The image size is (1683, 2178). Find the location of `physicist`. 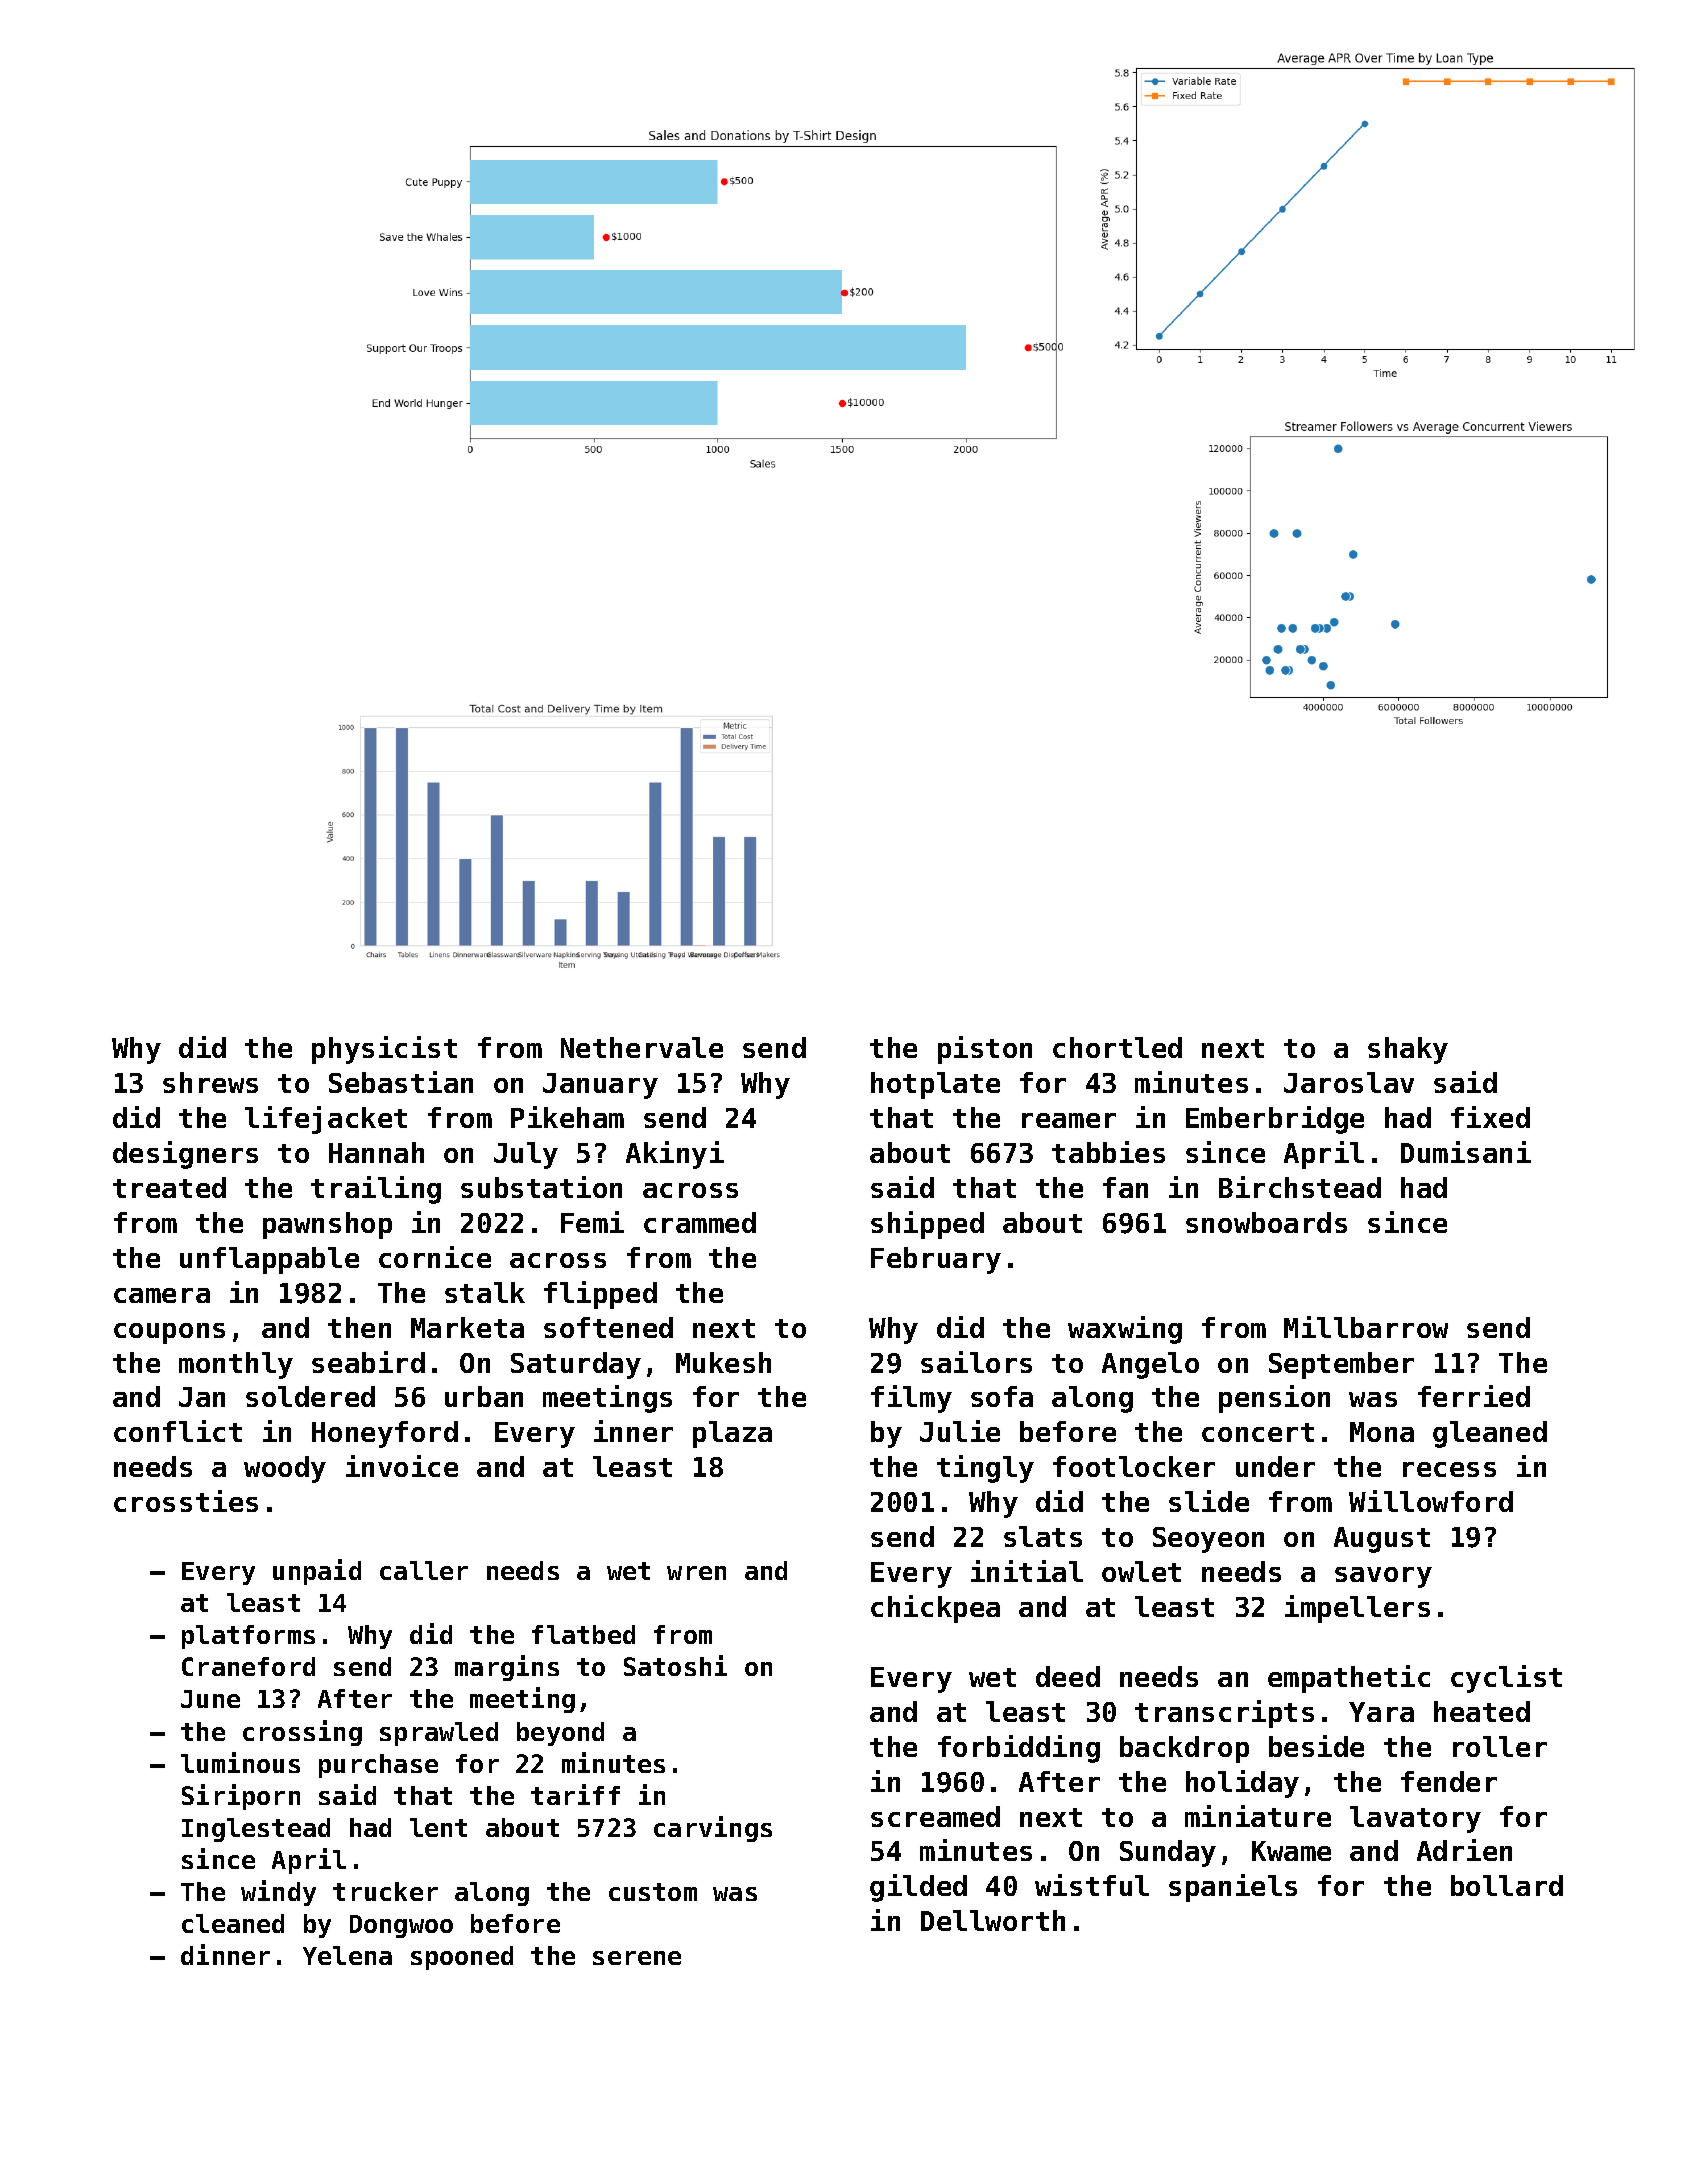

physicist is located at coordinates (384, 1050).
